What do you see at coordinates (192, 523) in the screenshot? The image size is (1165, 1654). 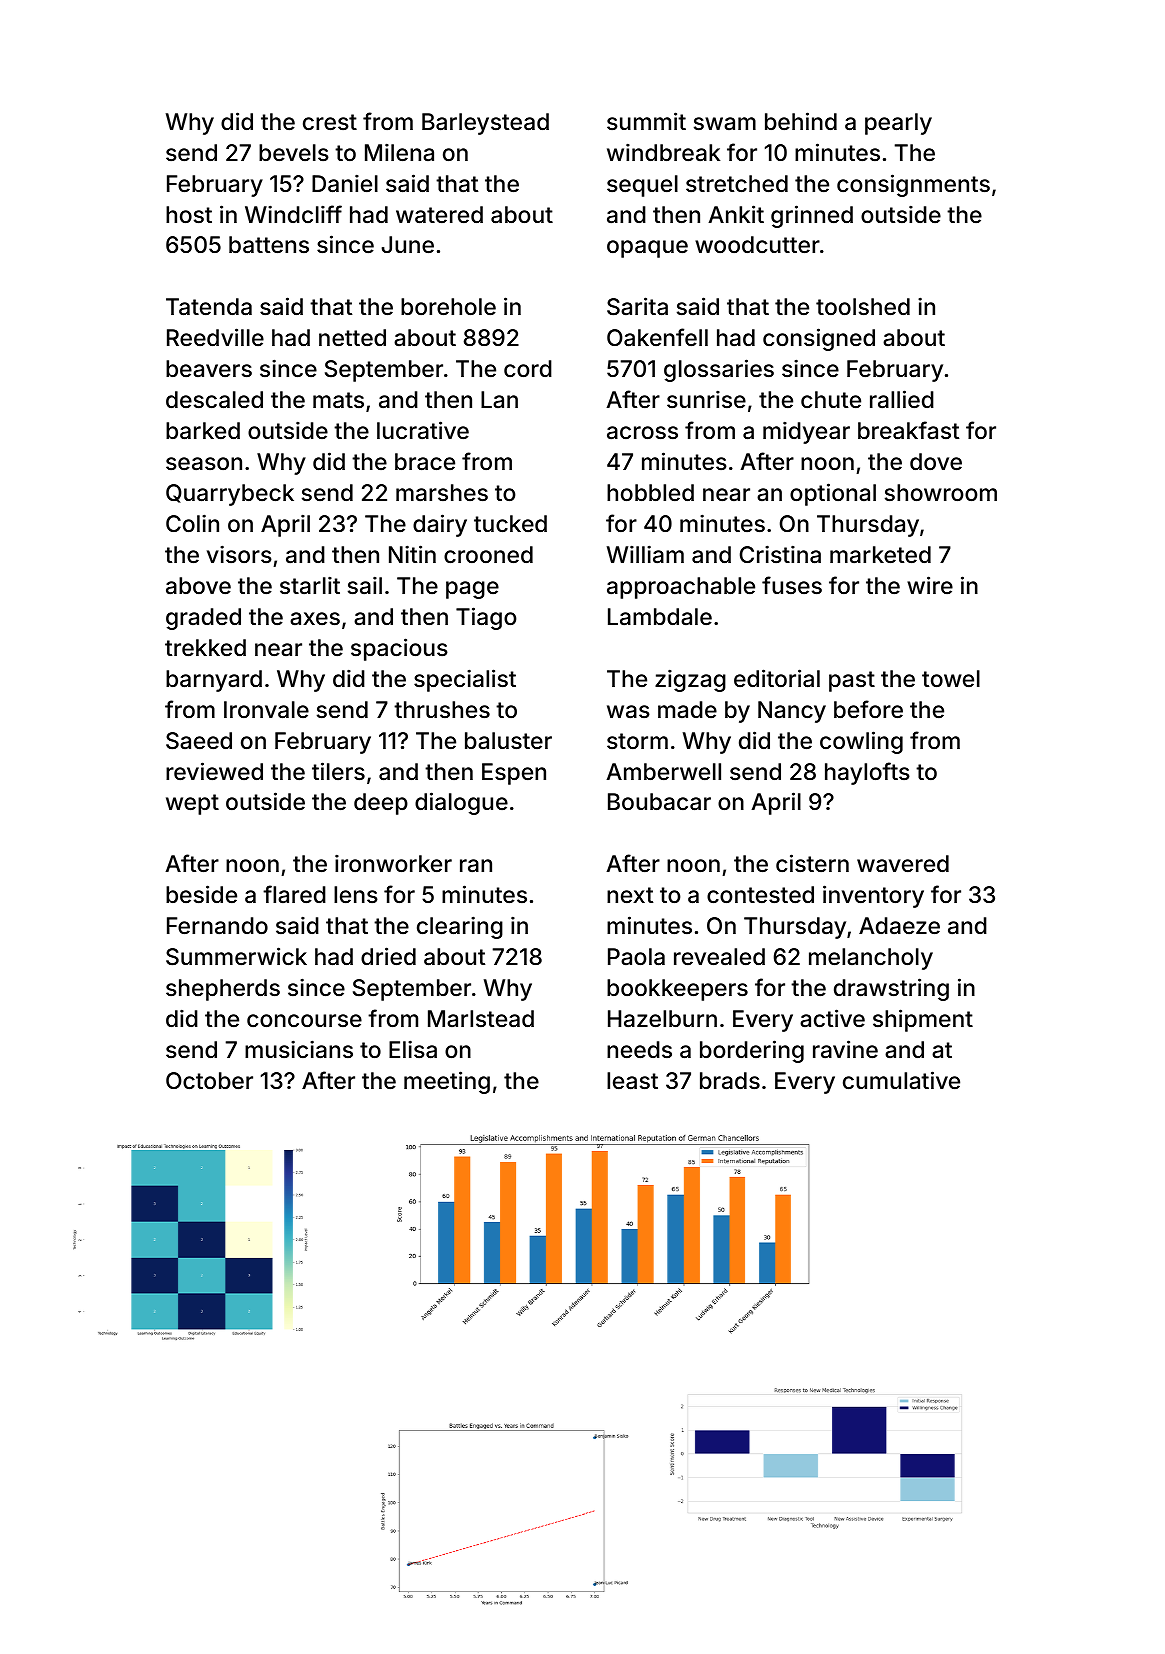 I see `Colin` at bounding box center [192, 523].
